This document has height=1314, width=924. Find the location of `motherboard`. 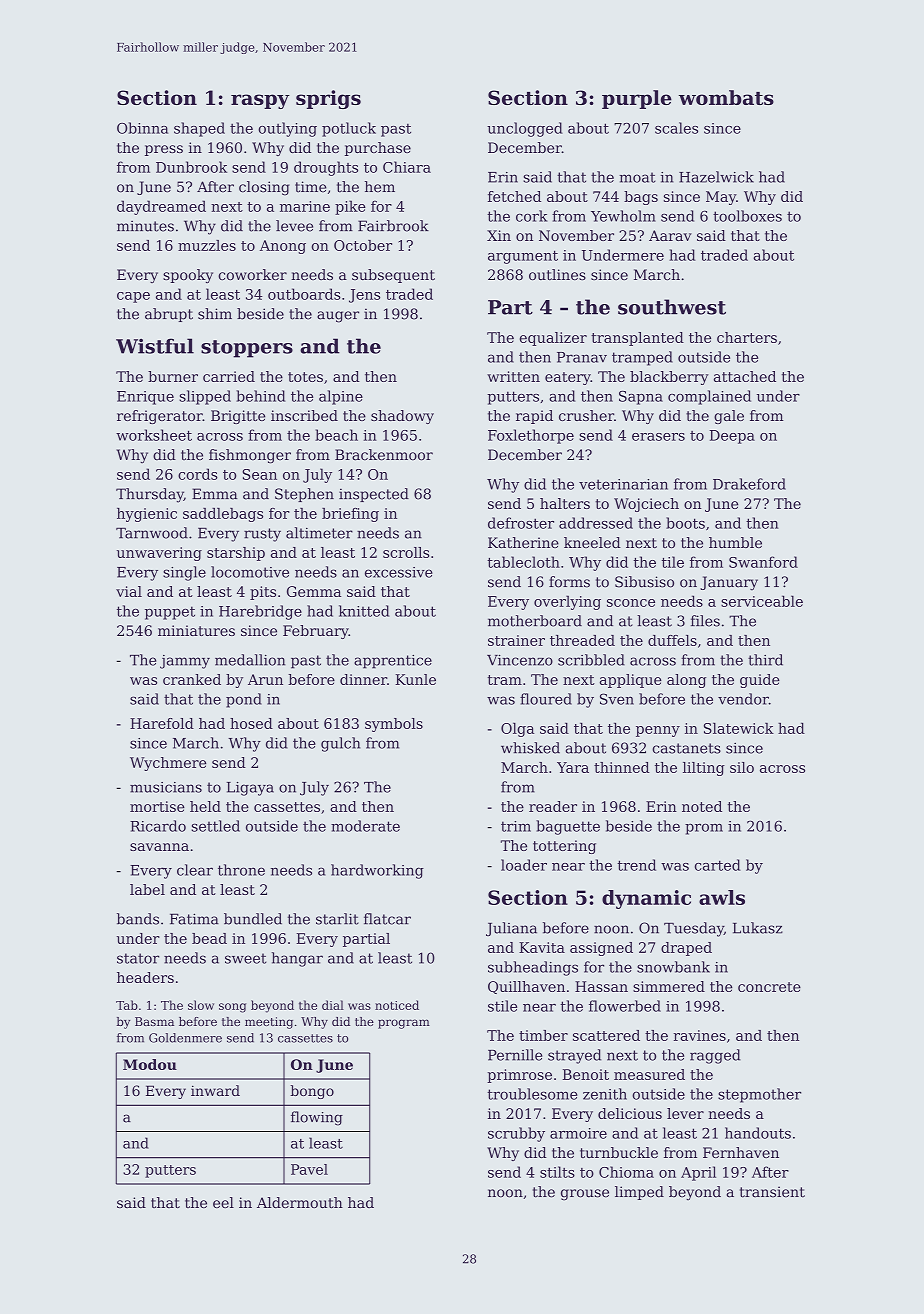

motherboard is located at coordinates (535, 621).
